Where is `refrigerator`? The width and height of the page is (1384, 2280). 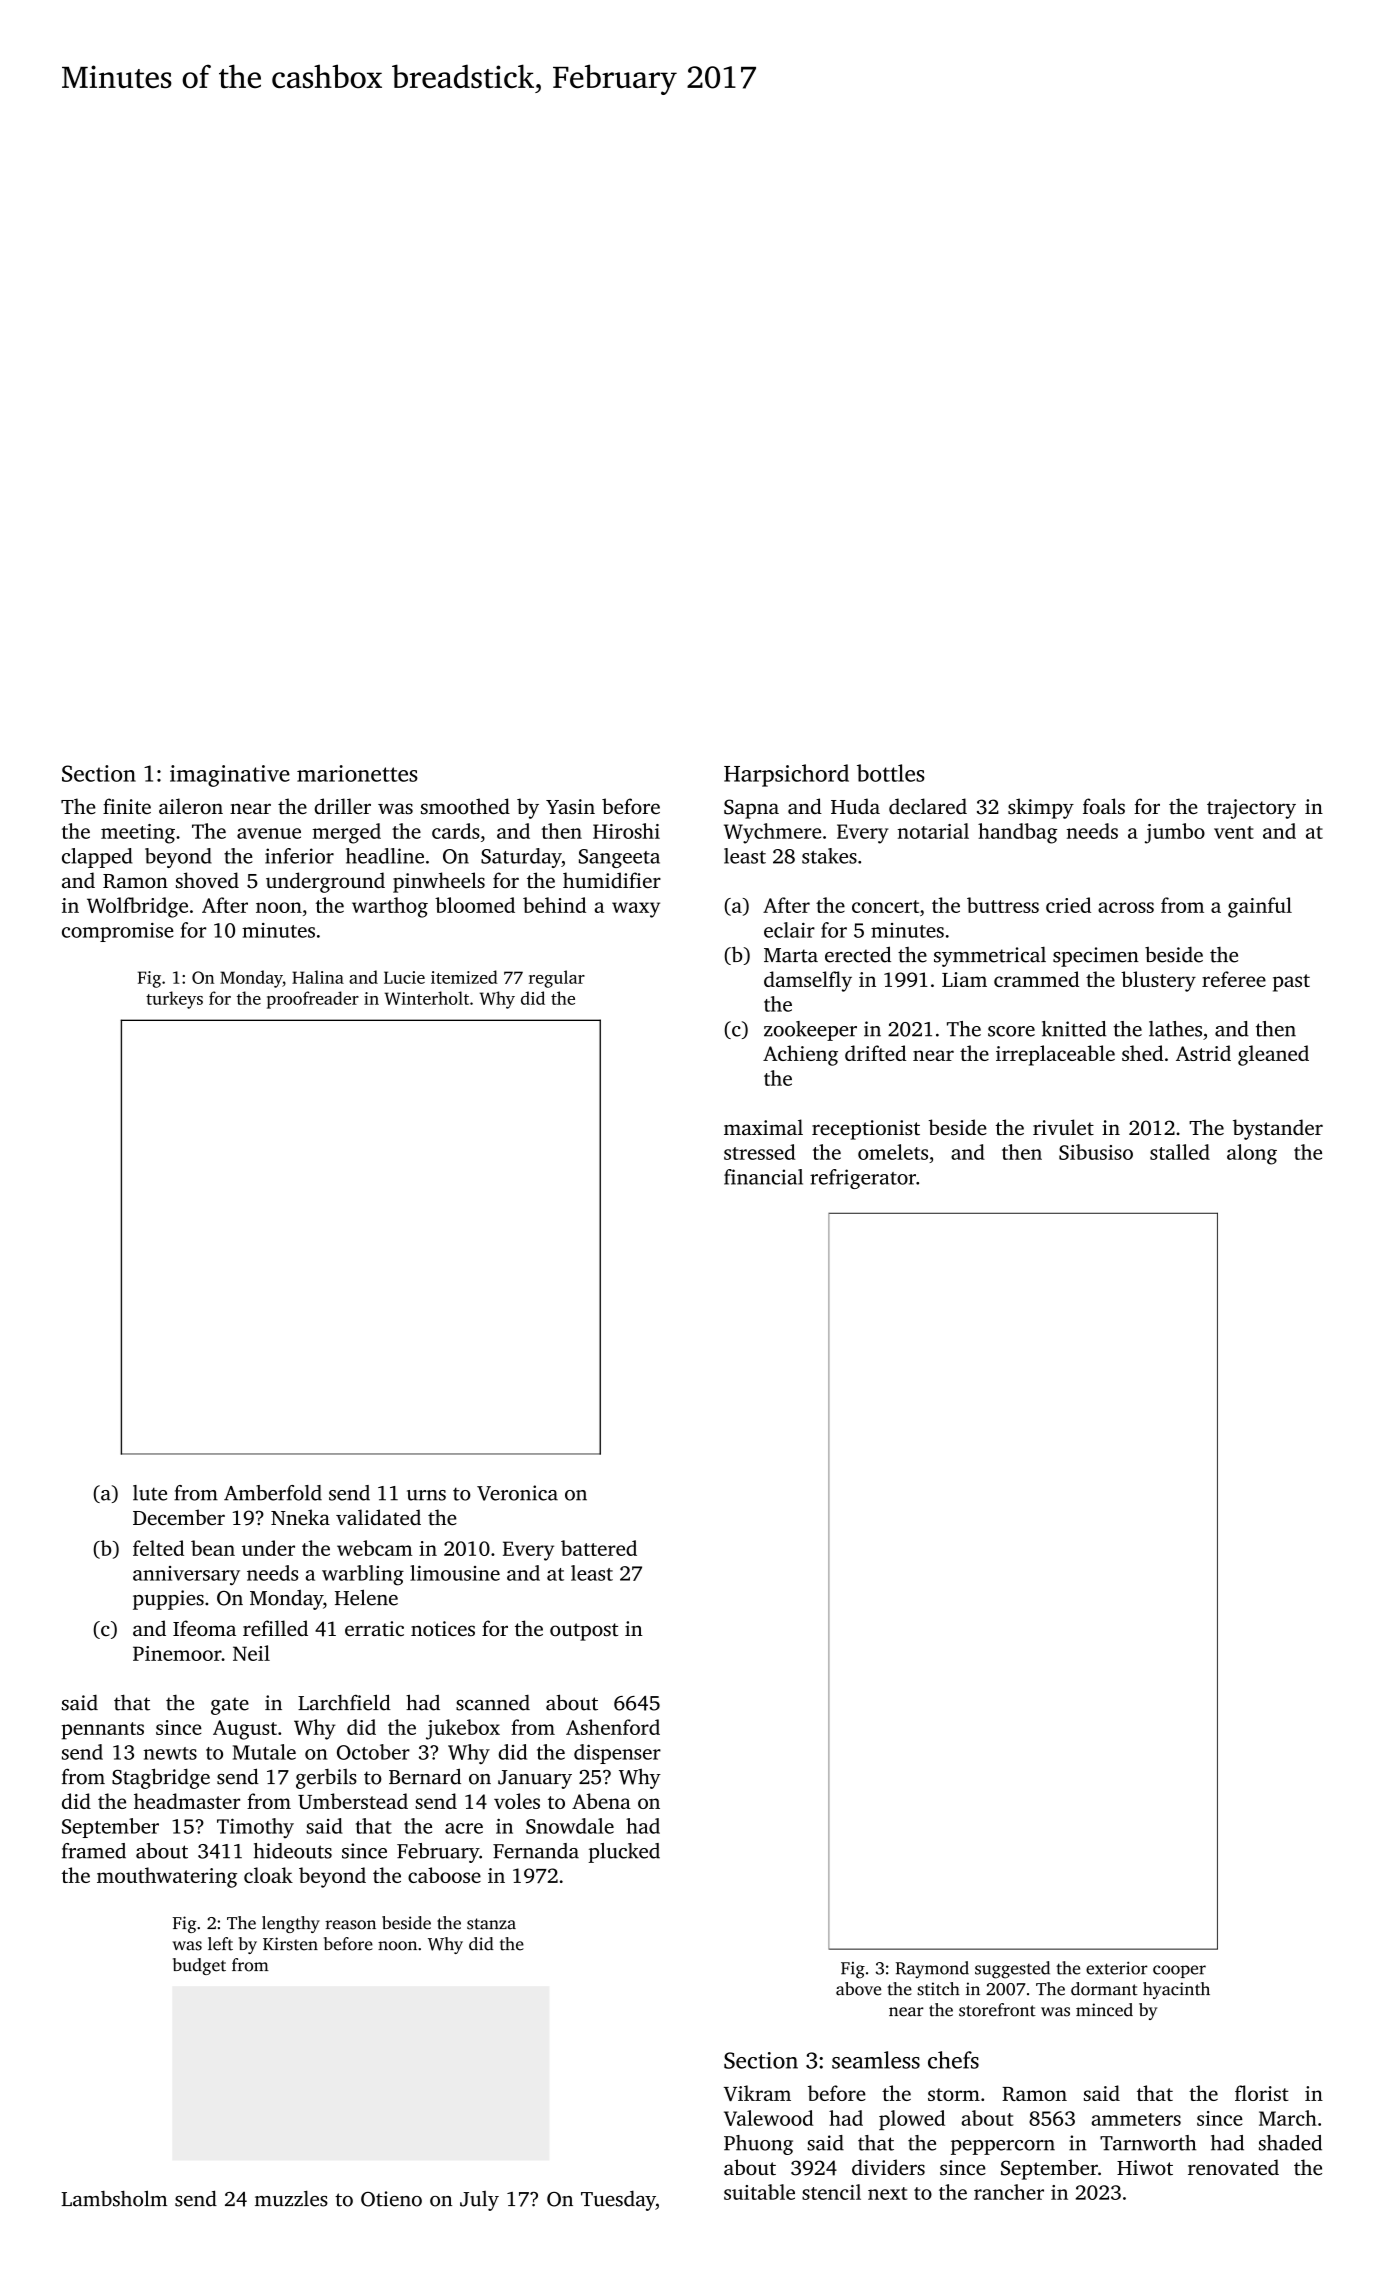 refrigerator is located at coordinates (863, 1179).
